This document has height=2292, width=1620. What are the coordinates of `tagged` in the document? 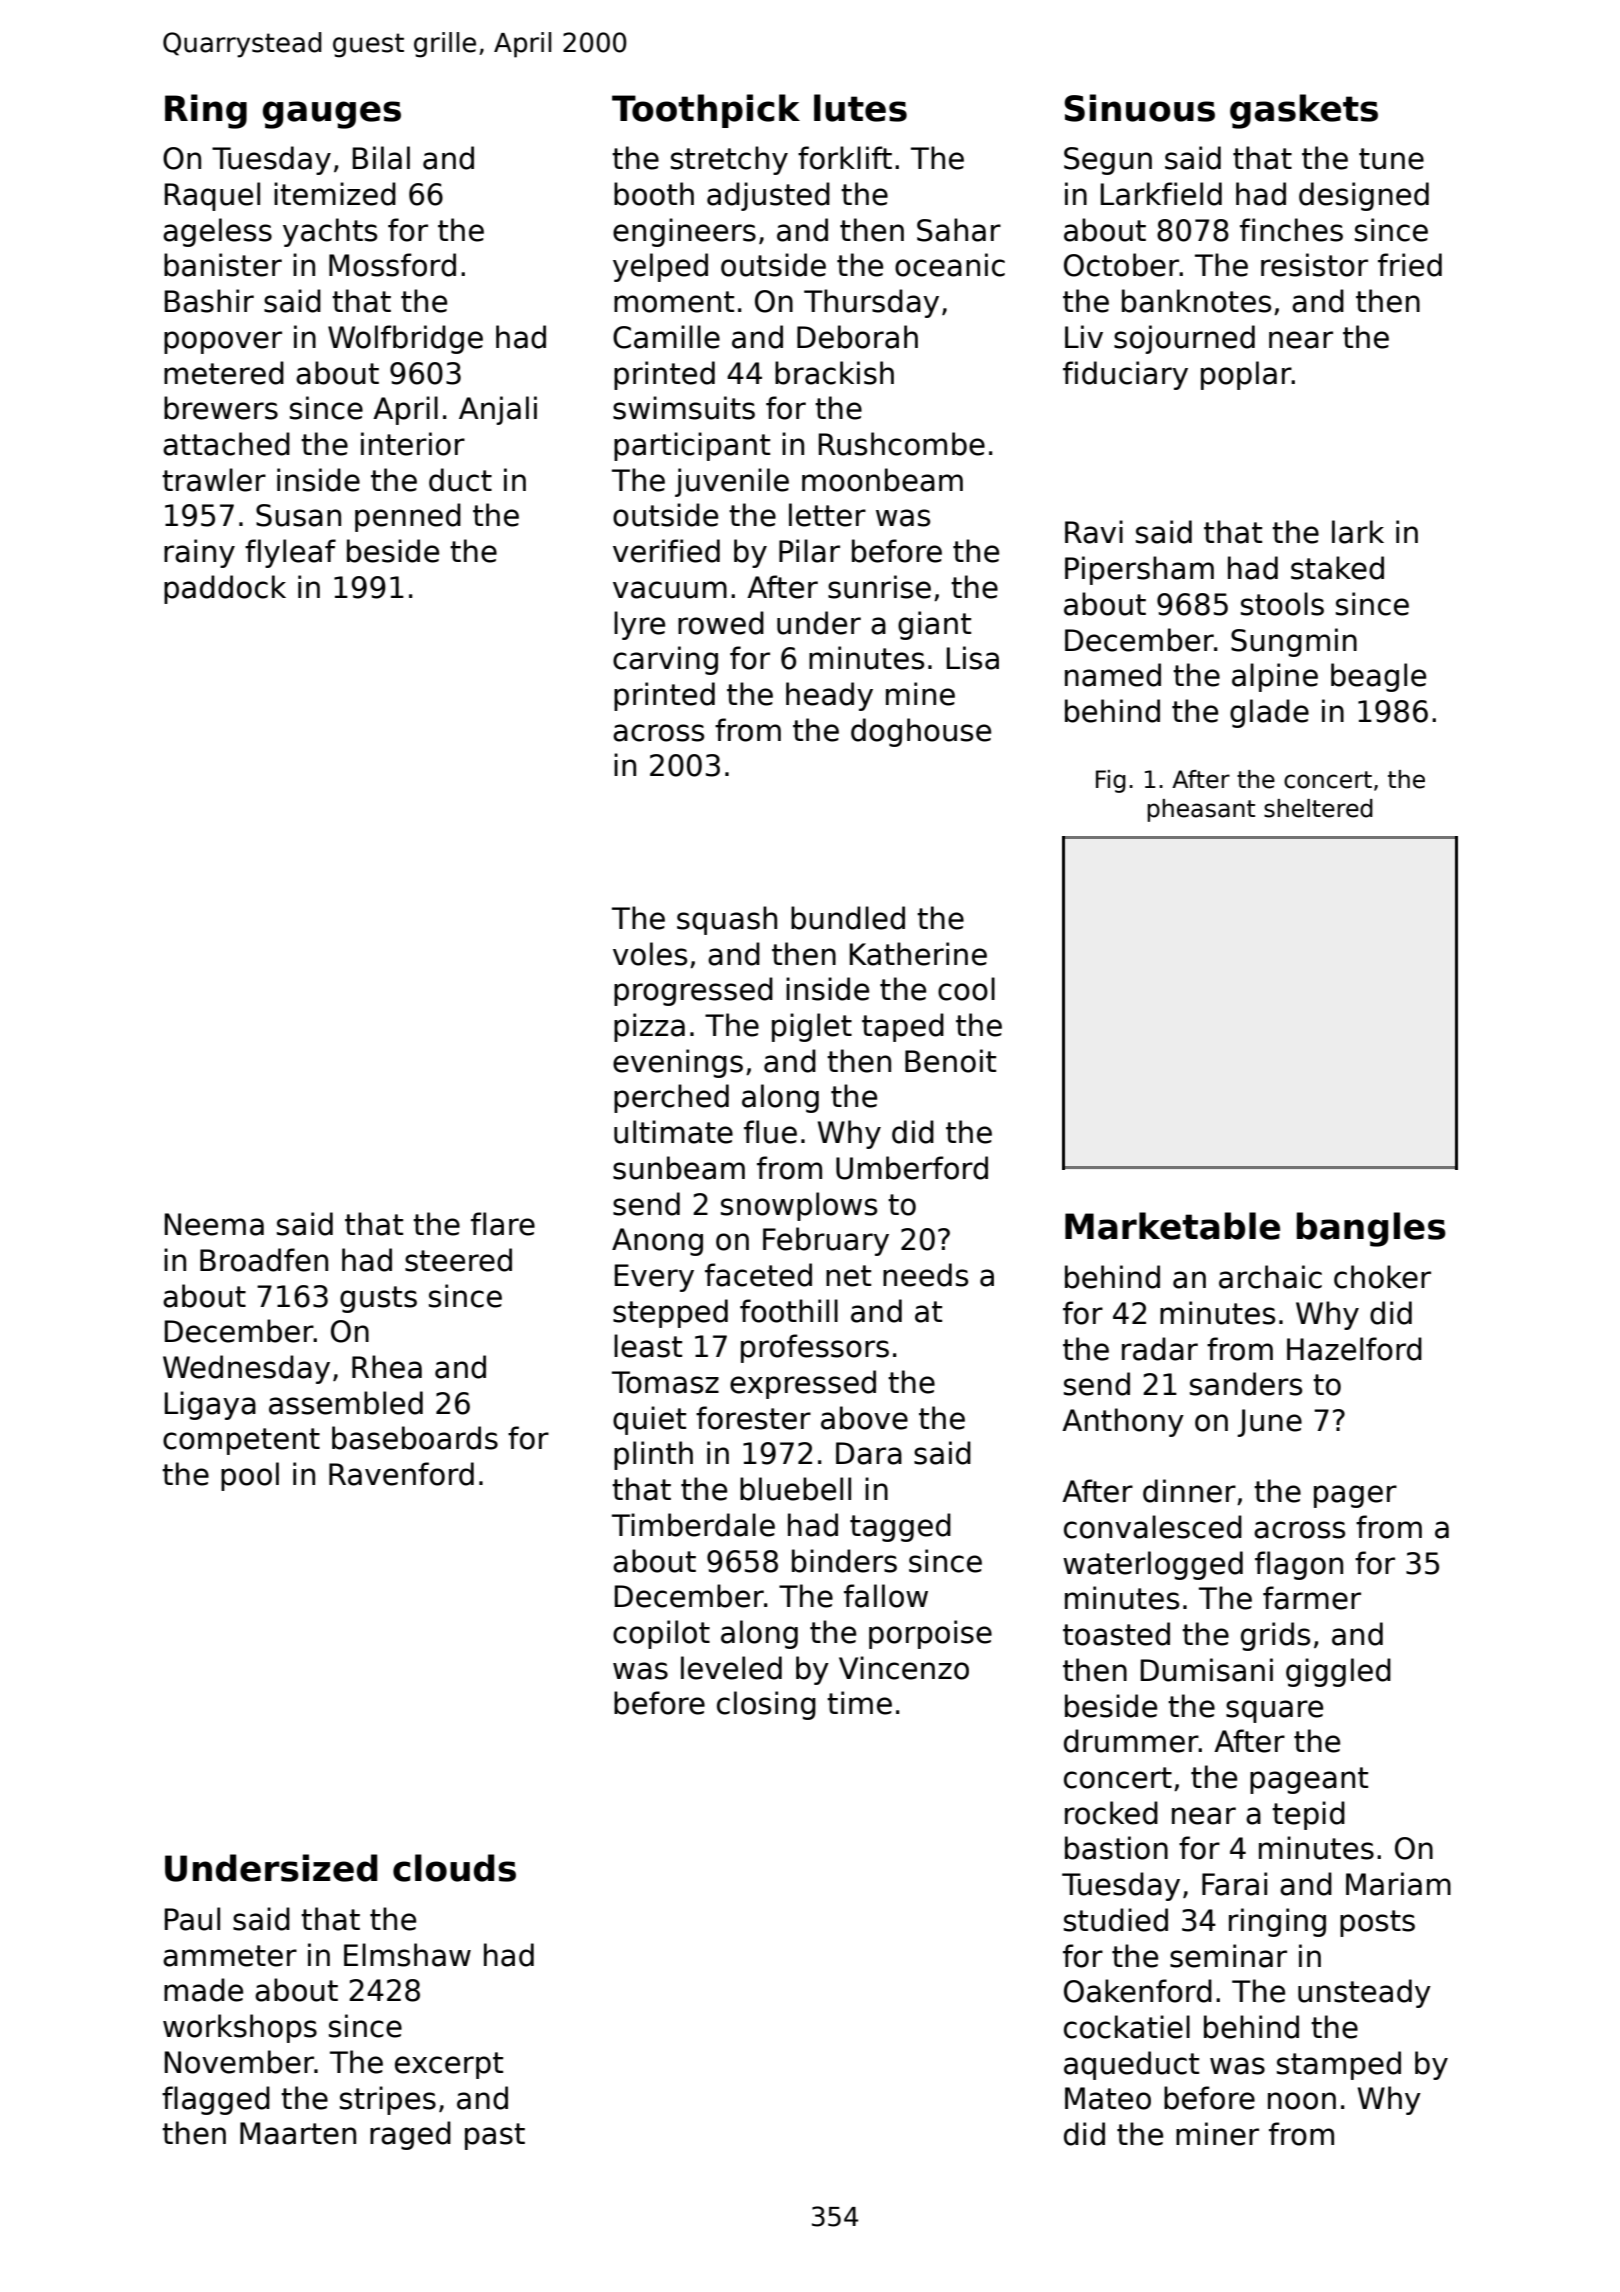 It's located at (900, 1527).
